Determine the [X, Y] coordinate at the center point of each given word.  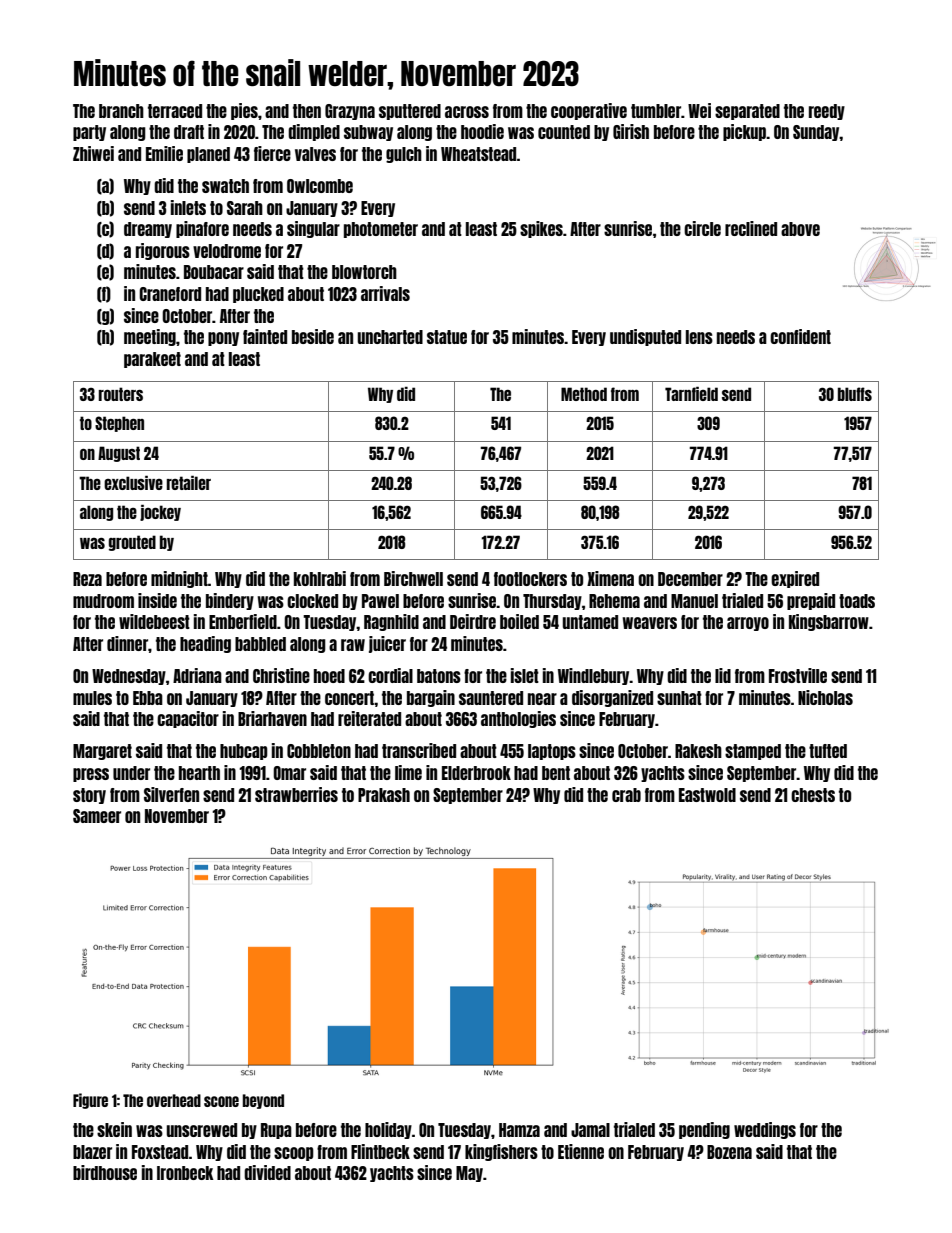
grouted [132, 543]
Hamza [519, 1130]
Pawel [380, 601]
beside [313, 336]
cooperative [589, 111]
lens [699, 337]
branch [121, 111]
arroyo [748, 624]
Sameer [97, 816]
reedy [827, 112]
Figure [90, 1101]
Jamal [590, 1130]
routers [121, 394]
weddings [765, 1130]
